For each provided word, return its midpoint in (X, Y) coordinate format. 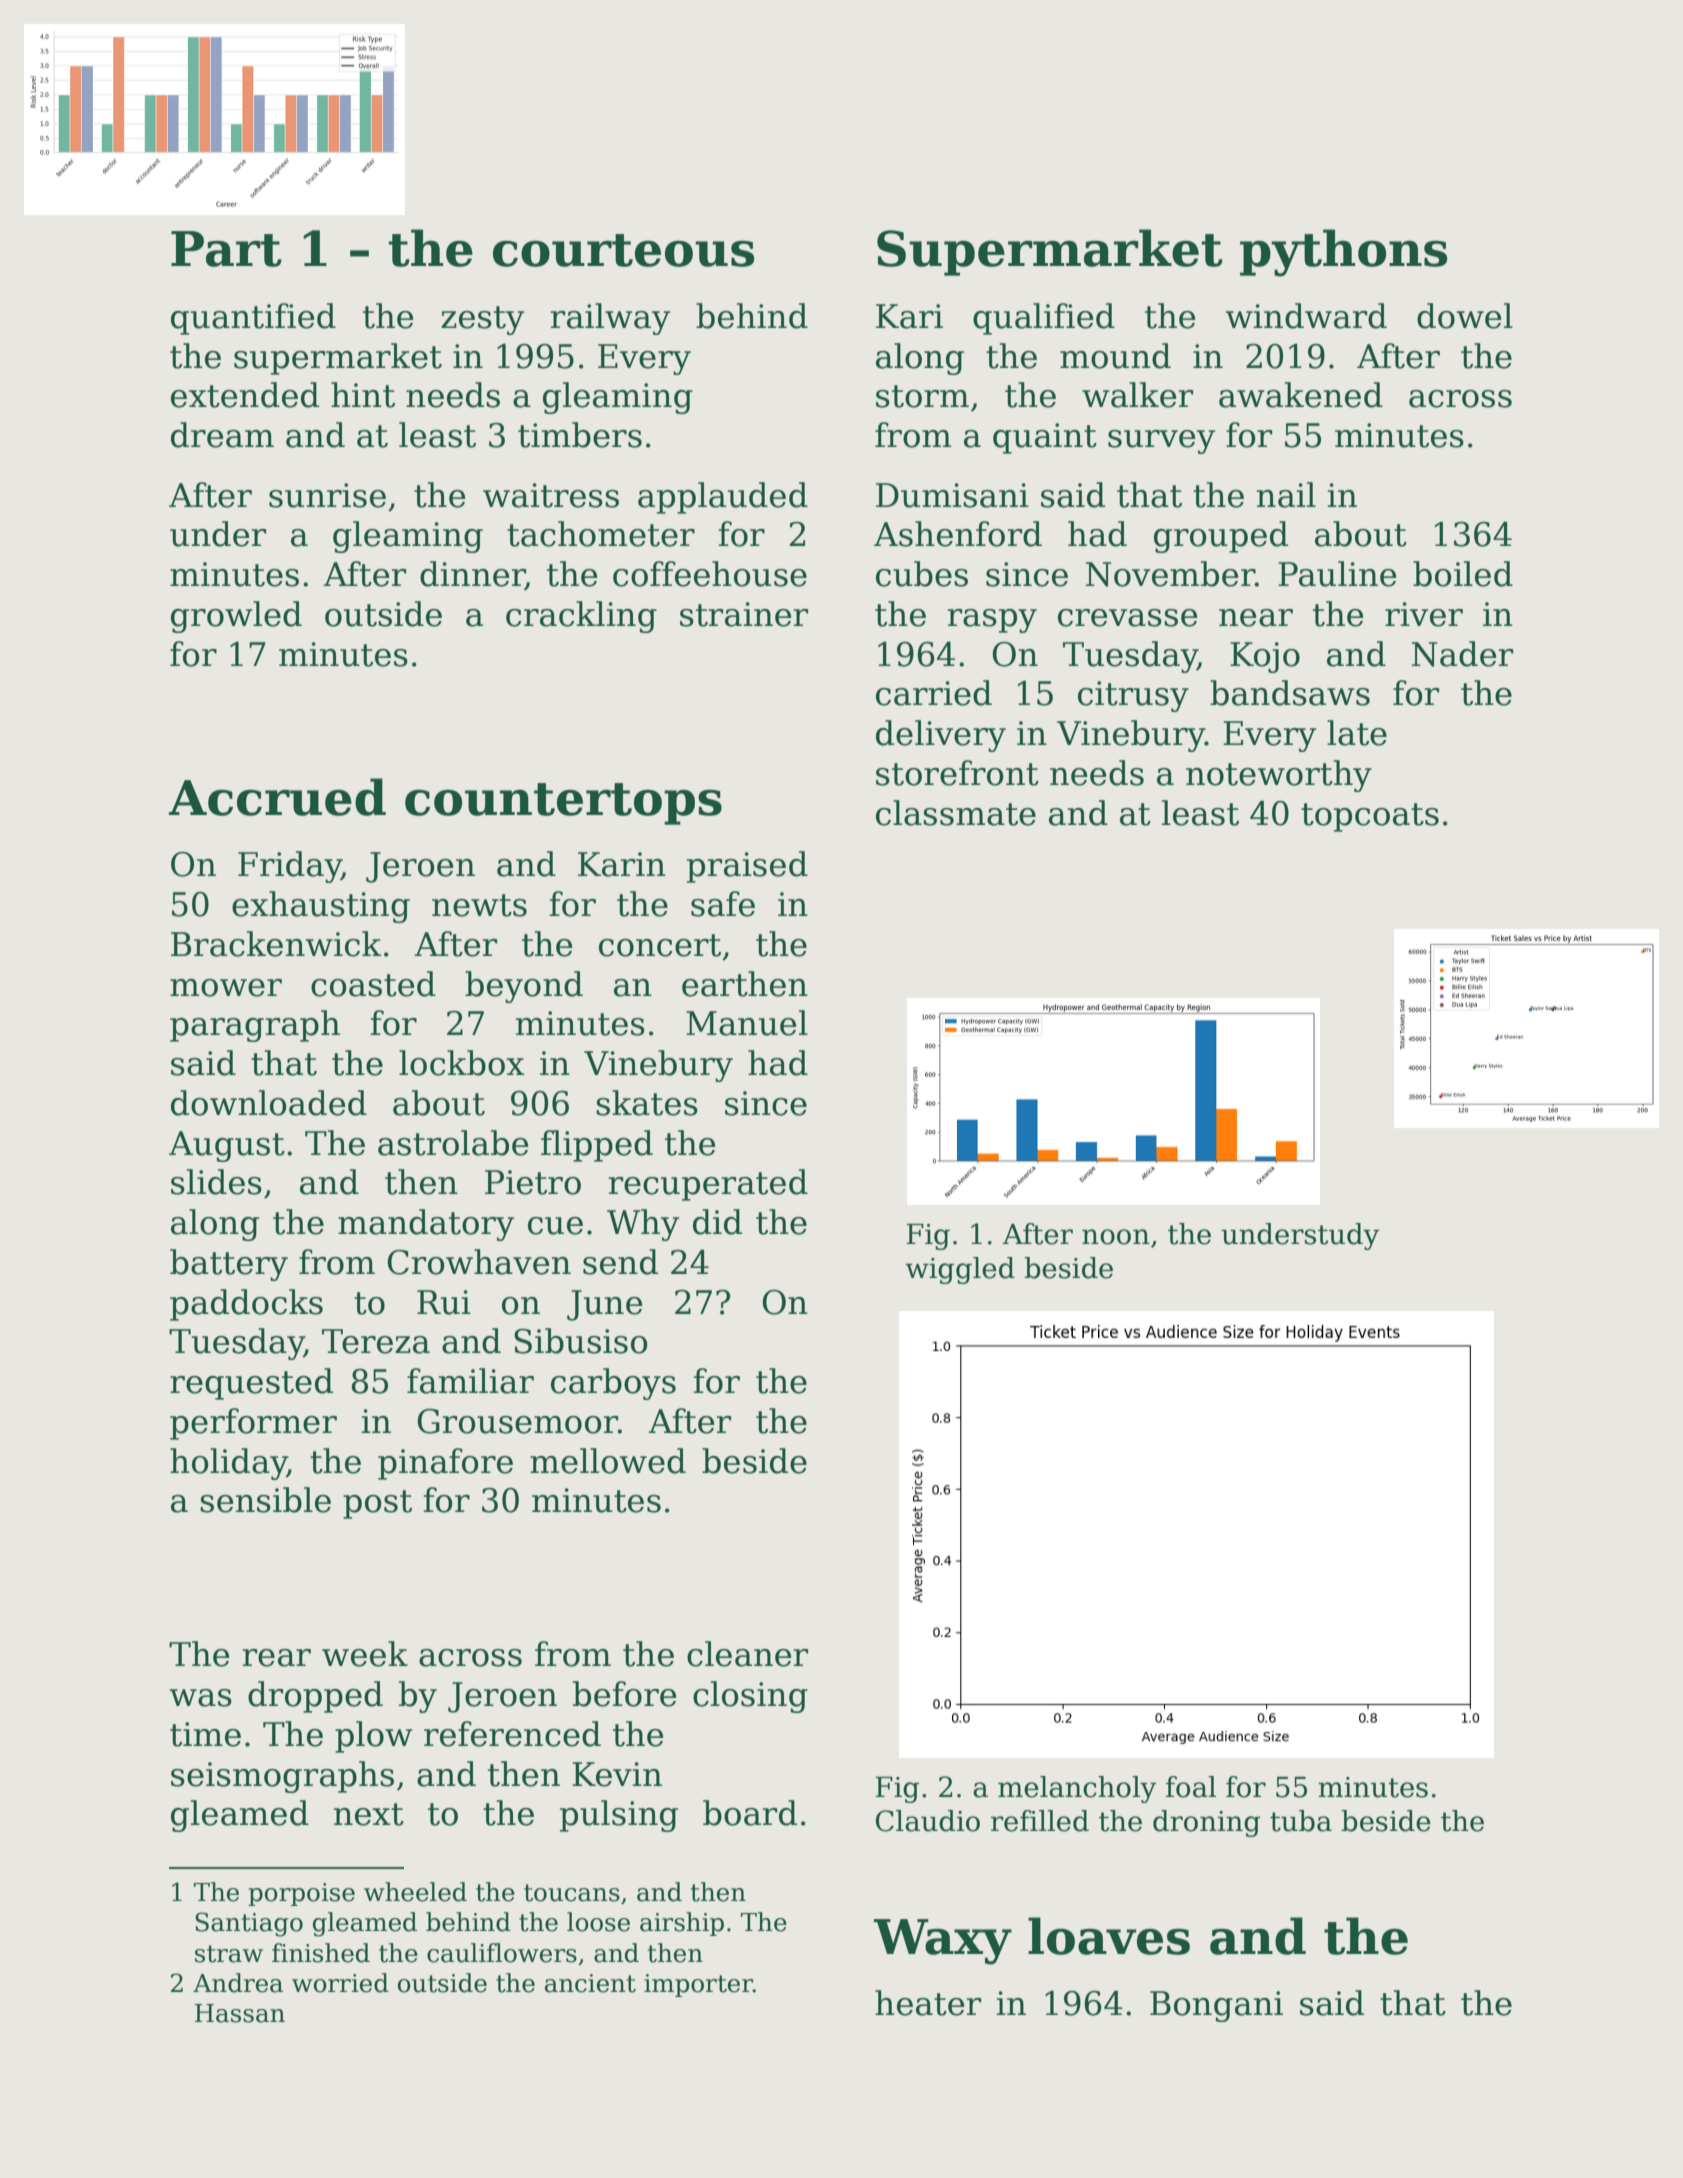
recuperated (708, 1185)
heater (928, 2003)
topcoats (1370, 817)
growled (236, 617)
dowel (1465, 316)
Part (226, 249)
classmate (956, 813)
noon (1116, 1237)
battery (229, 1265)
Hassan (240, 2013)
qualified (1044, 319)
